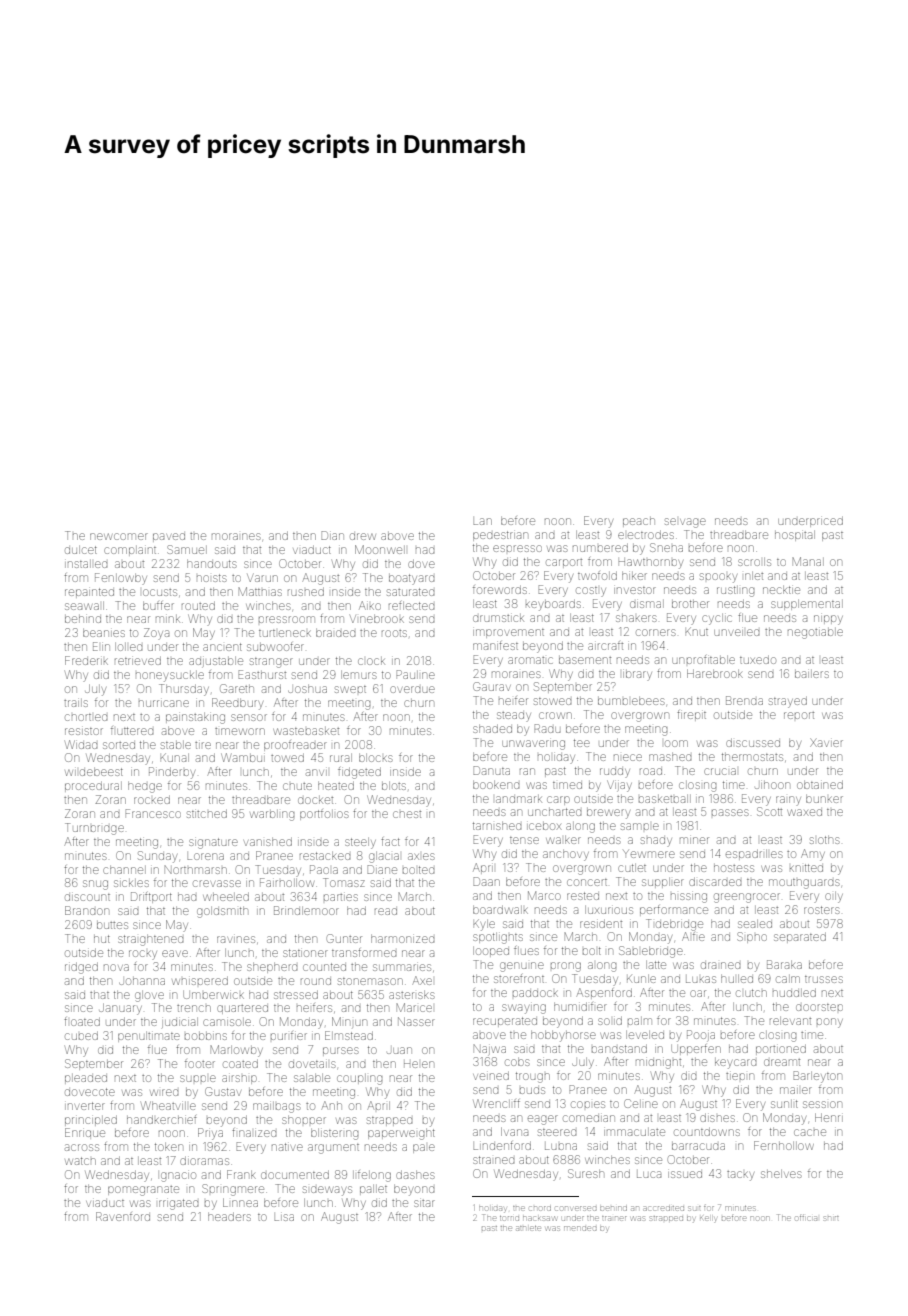 The width and height of the page is (908, 1316). I want to click on Lubna, so click(561, 1146).
